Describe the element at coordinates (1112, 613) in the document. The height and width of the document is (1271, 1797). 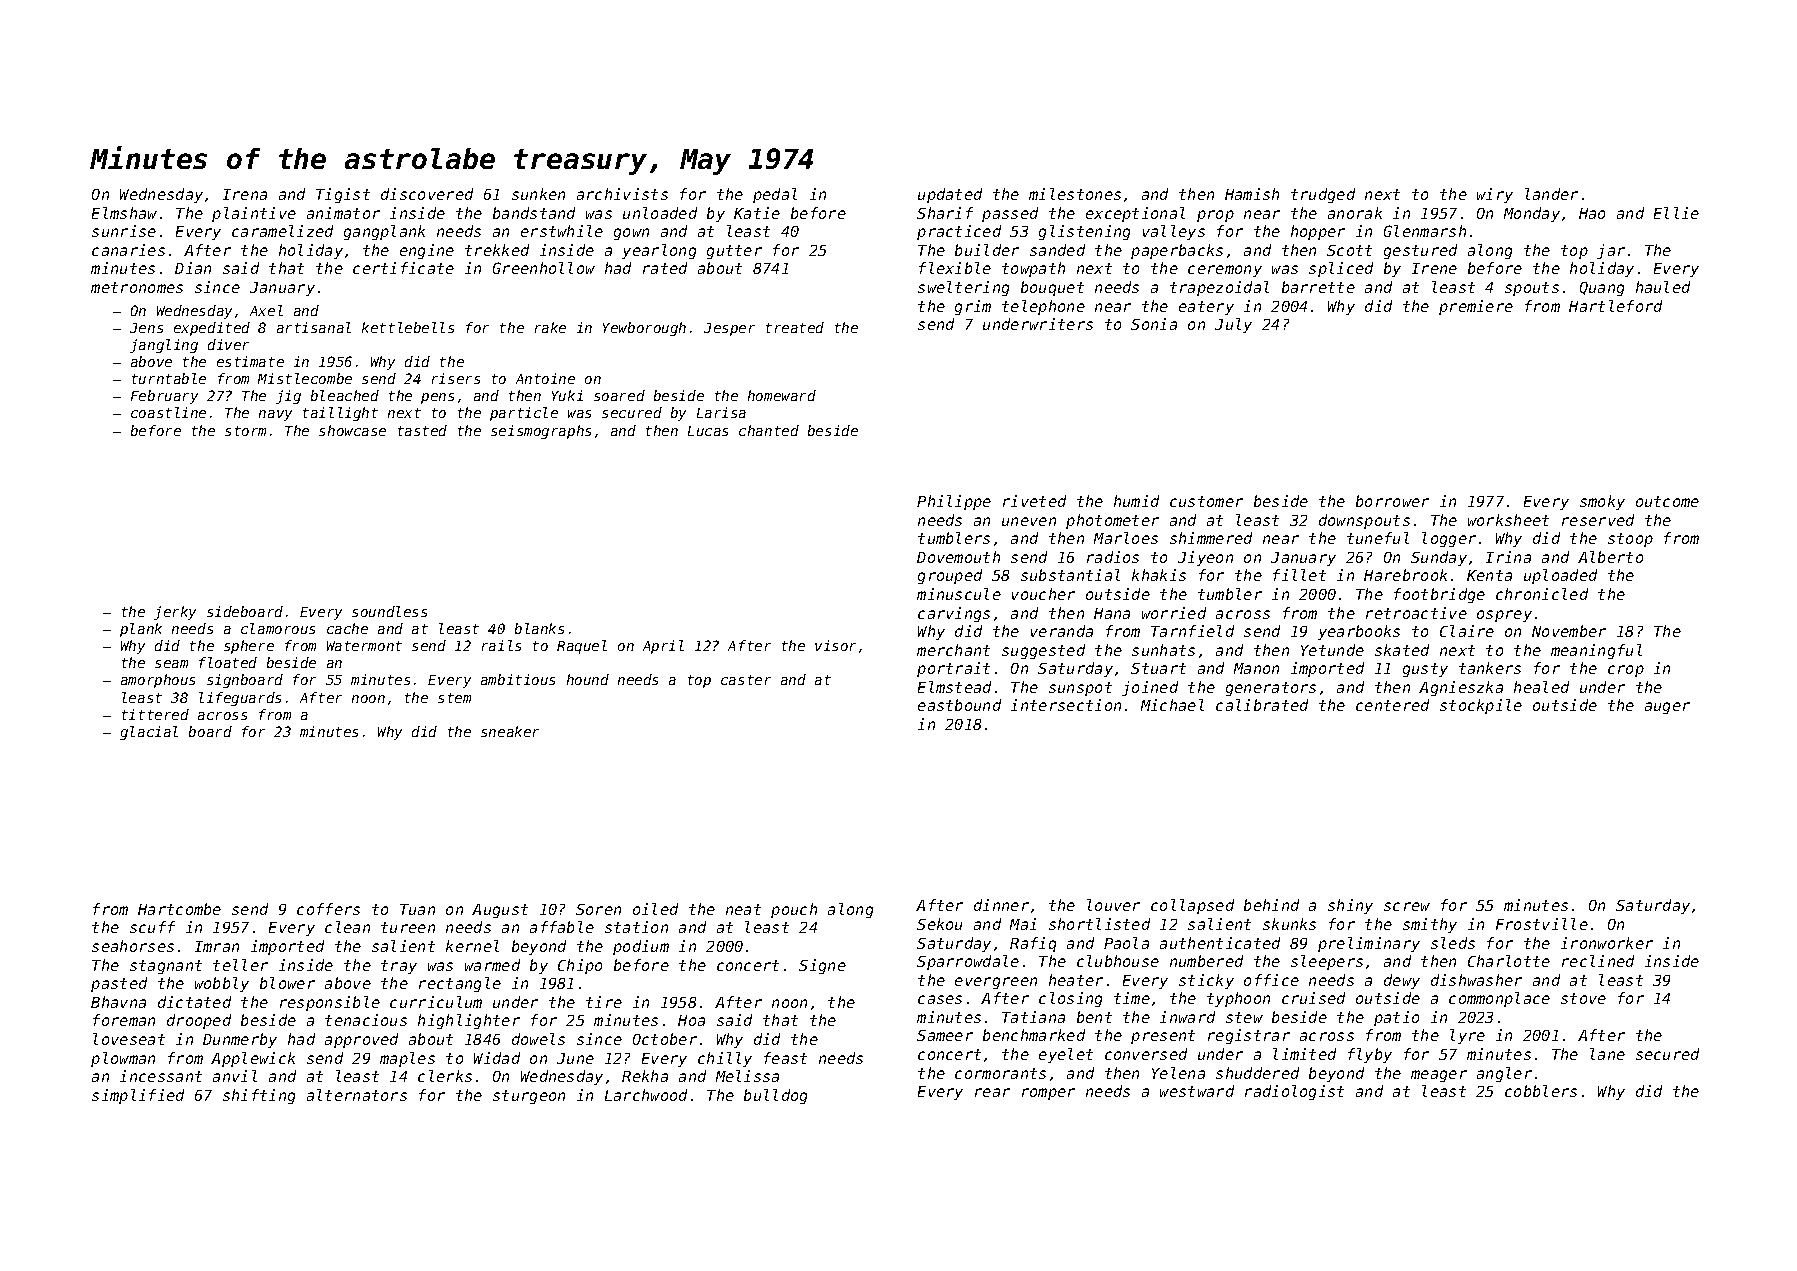
I see `Hana` at that location.
